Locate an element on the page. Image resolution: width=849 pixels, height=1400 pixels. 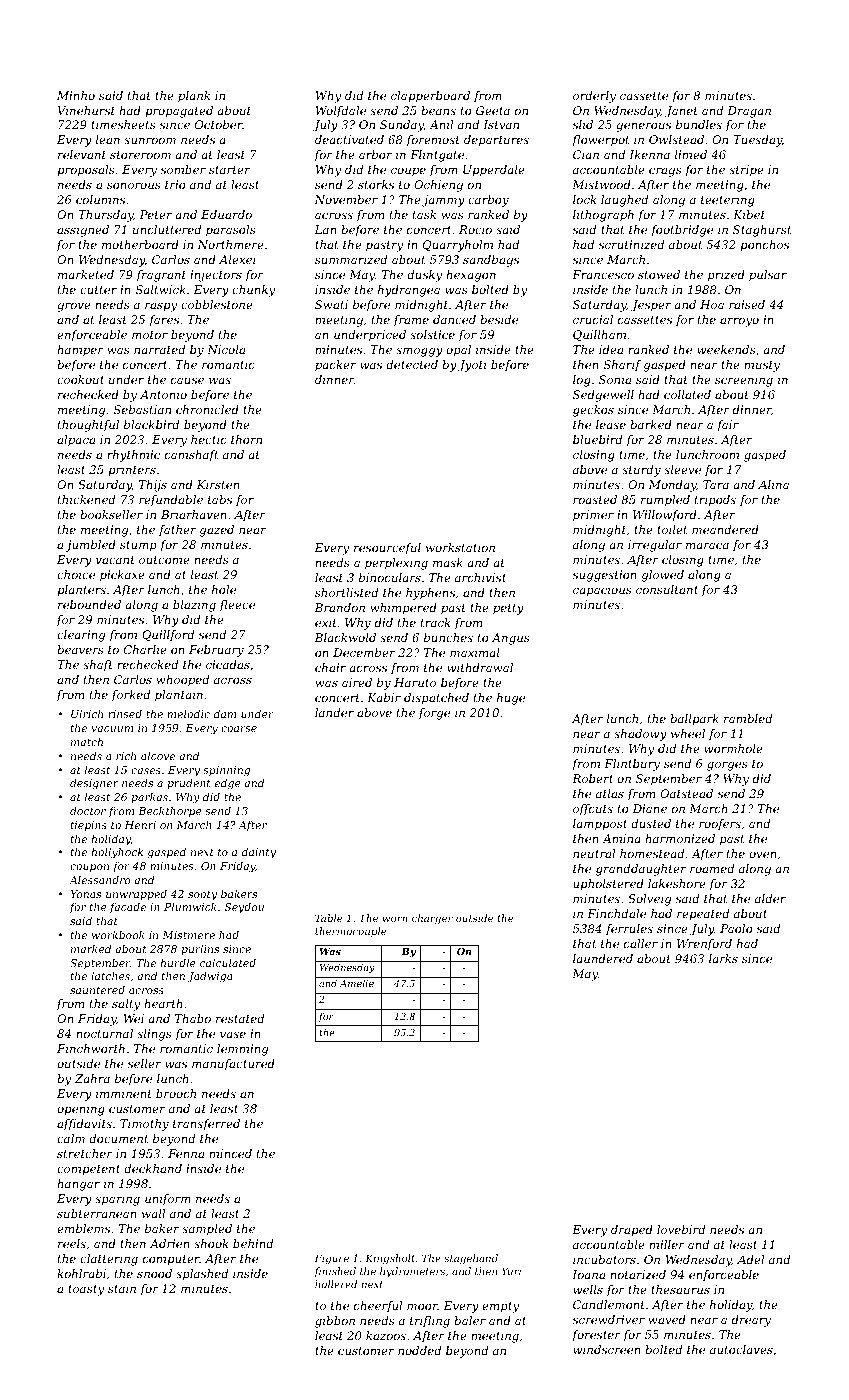
cases is located at coordinates (146, 771).
